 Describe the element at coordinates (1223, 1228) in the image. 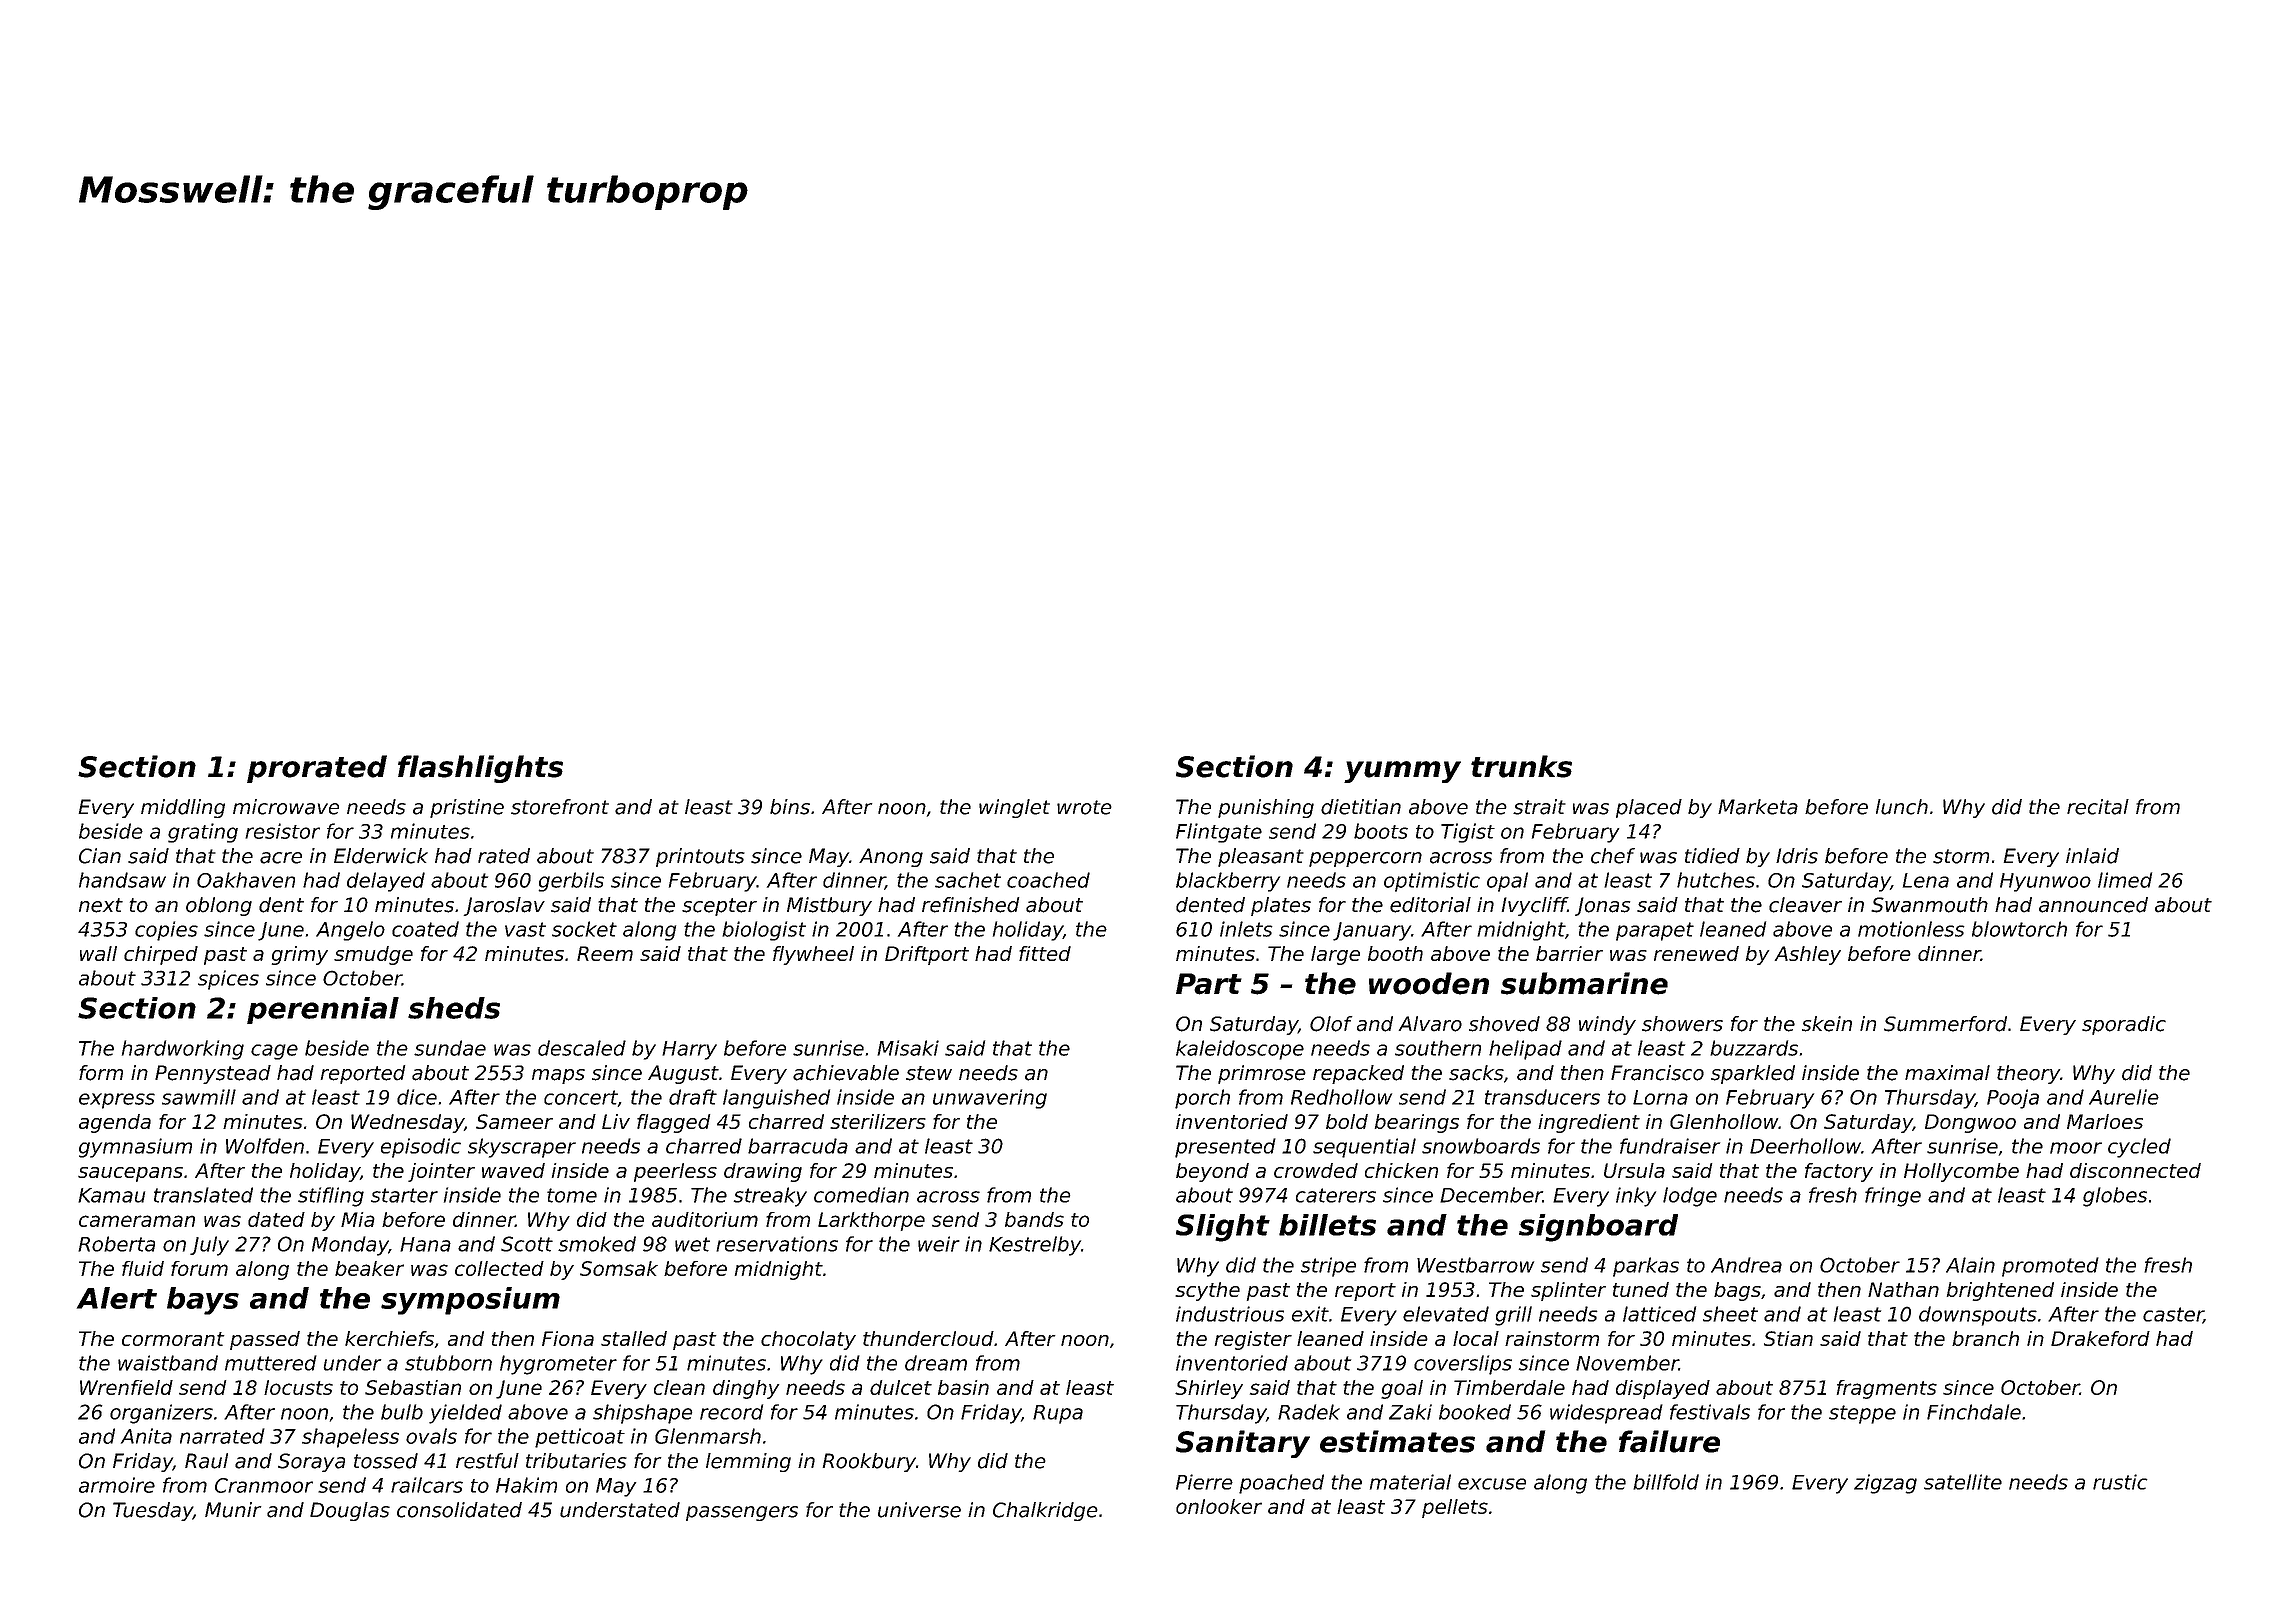

I see `Slight` at that location.
